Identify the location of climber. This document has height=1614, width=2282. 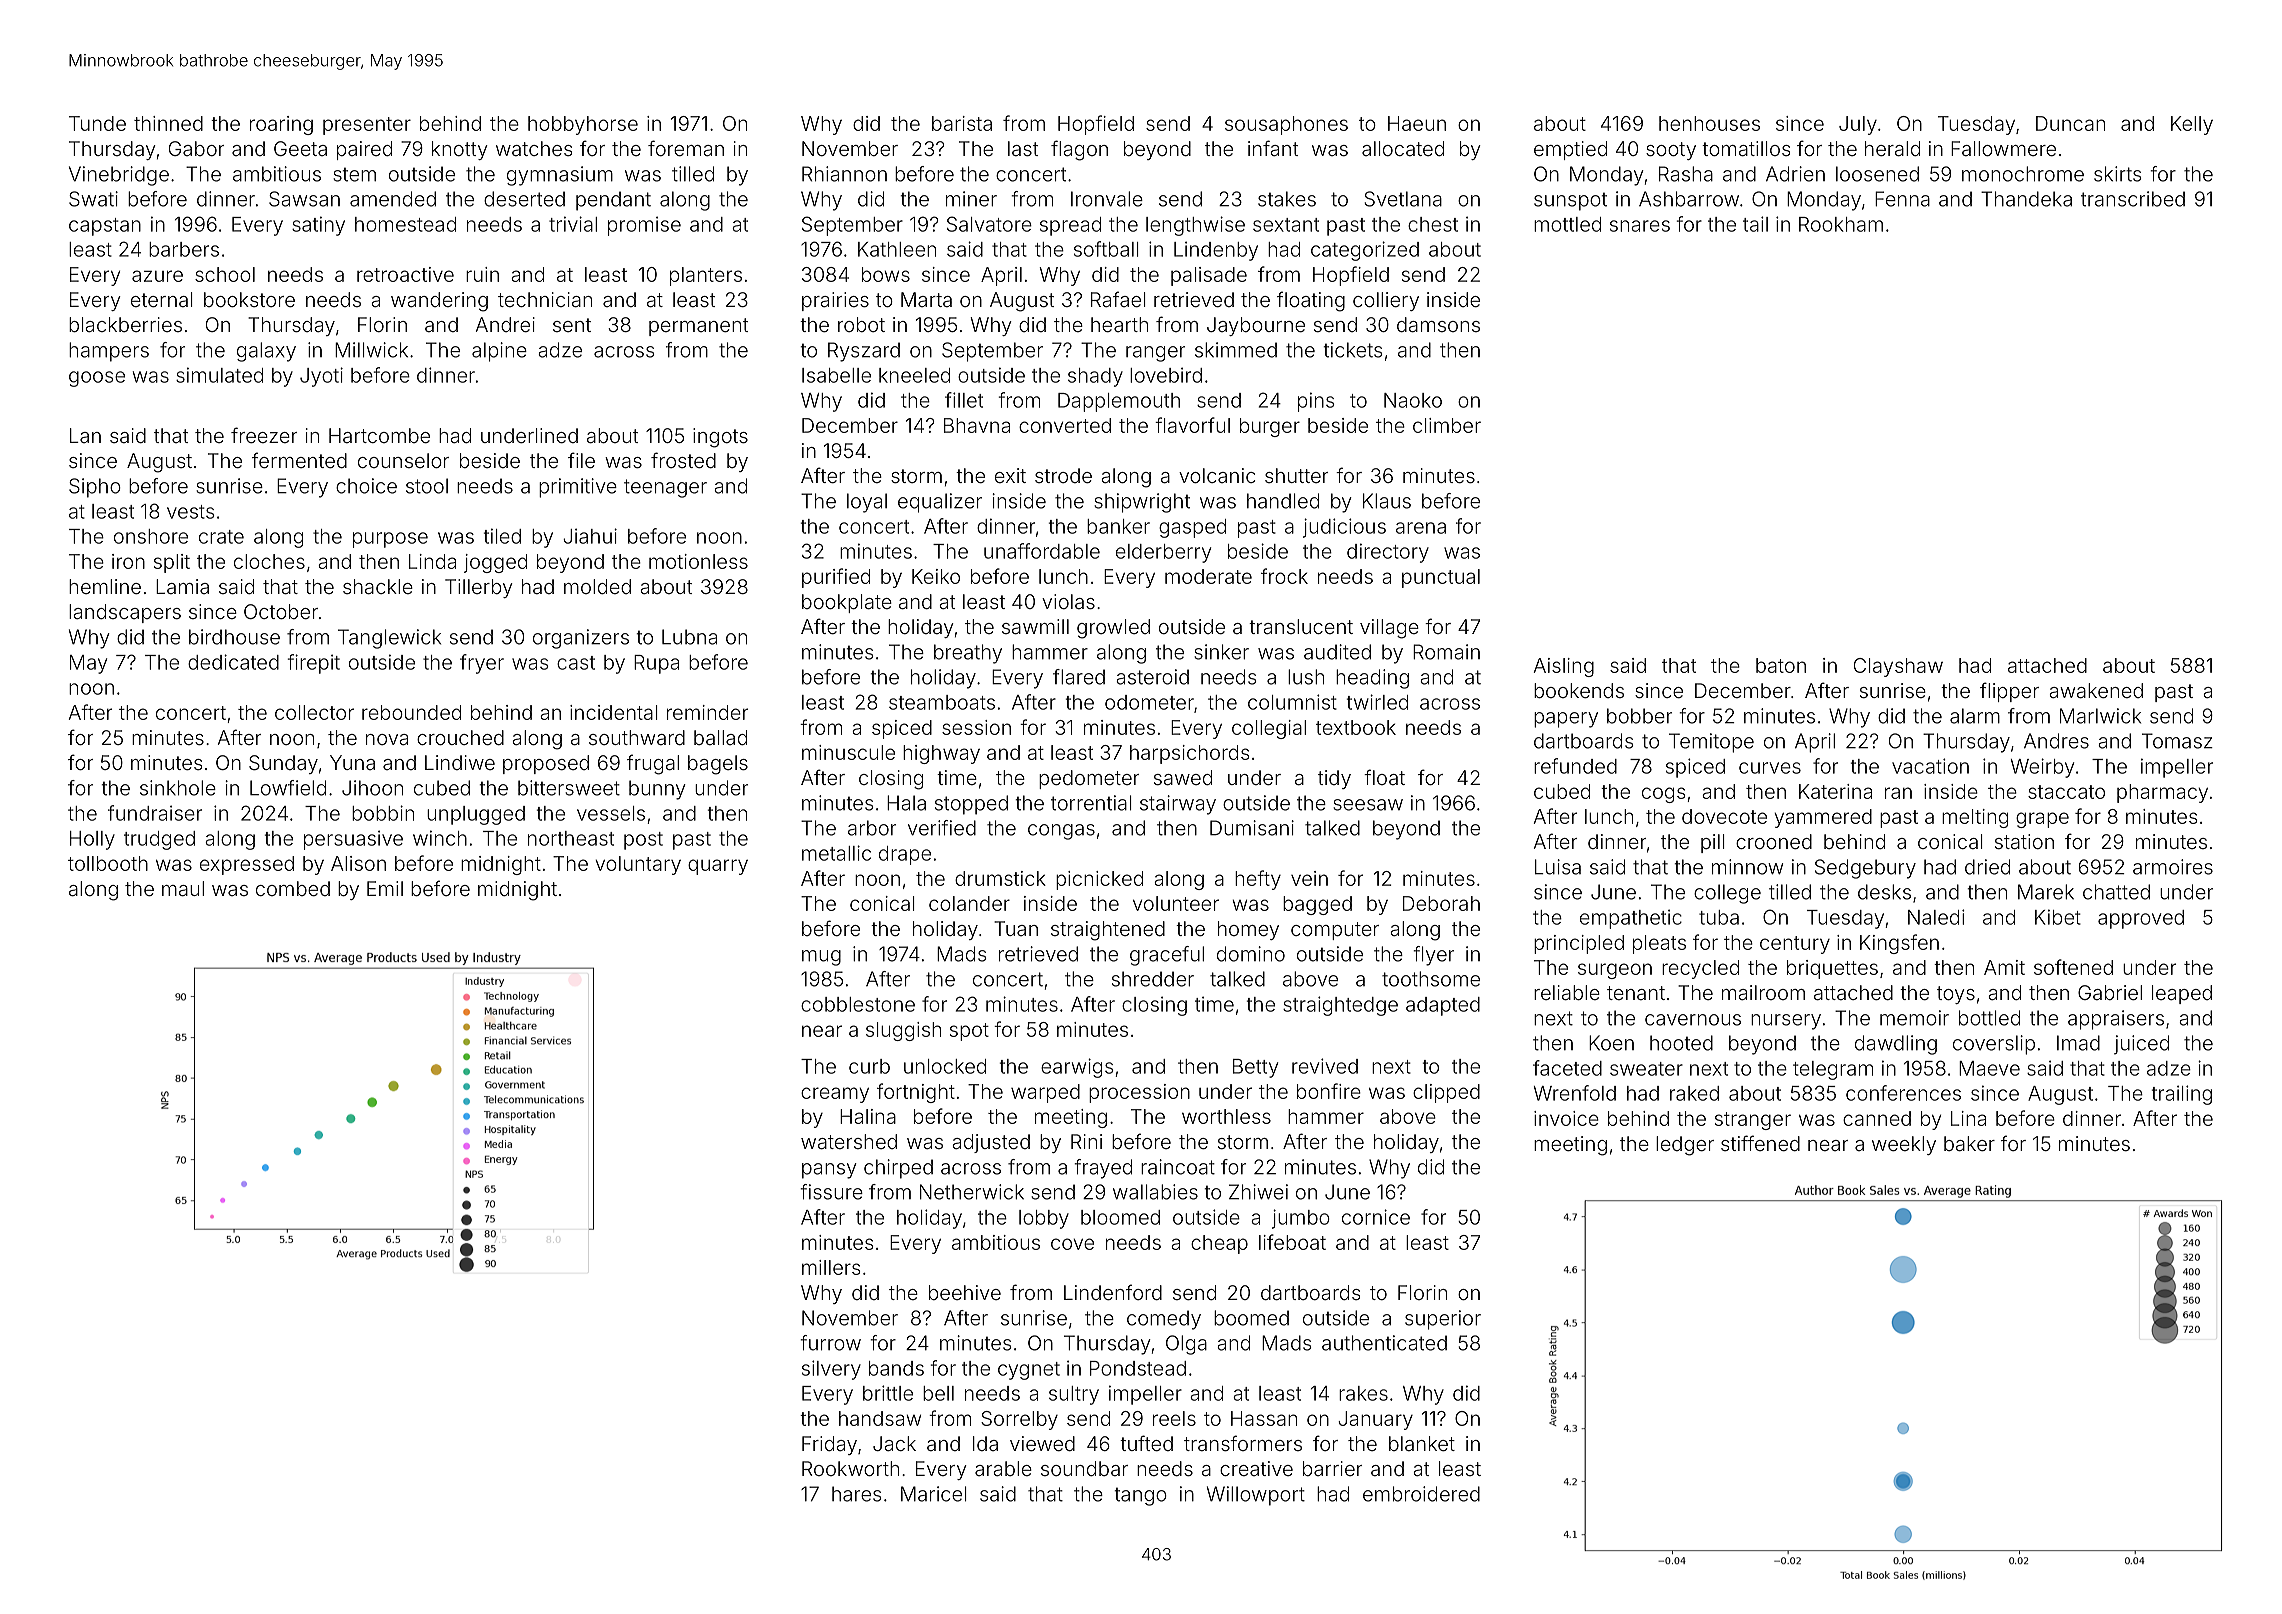
(1447, 425).
